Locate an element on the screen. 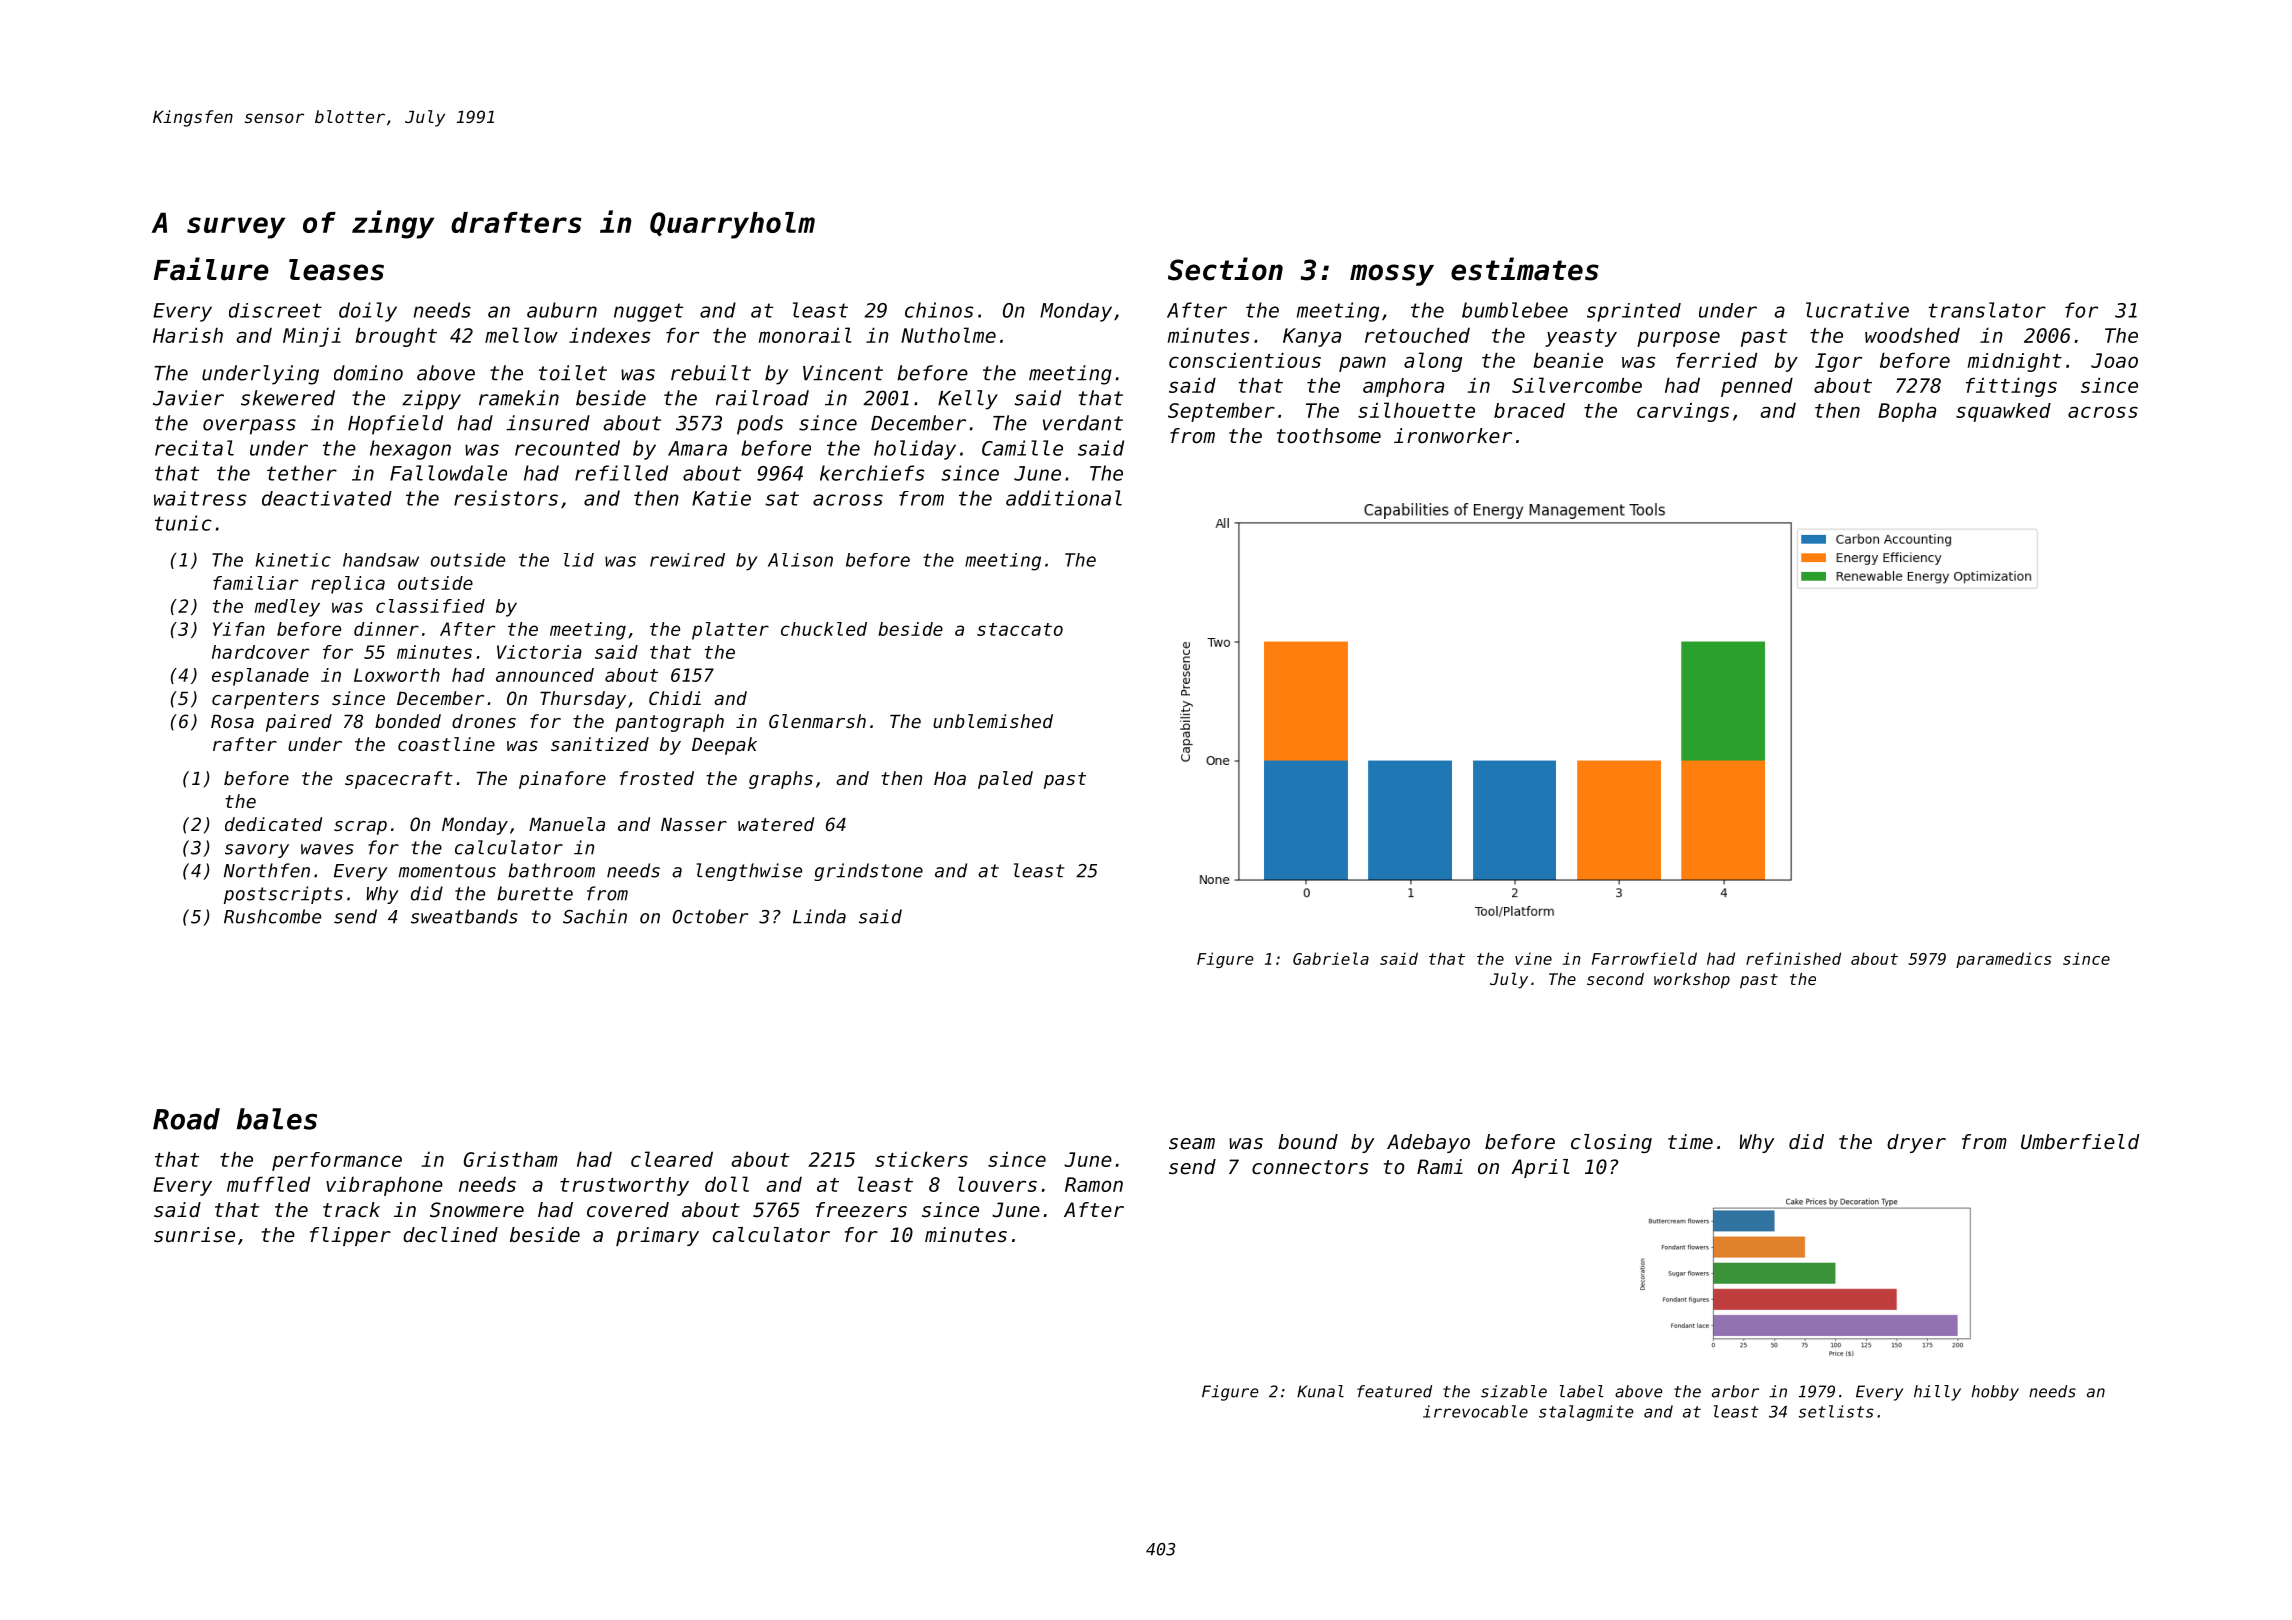  carvings is located at coordinates (1683, 412).
